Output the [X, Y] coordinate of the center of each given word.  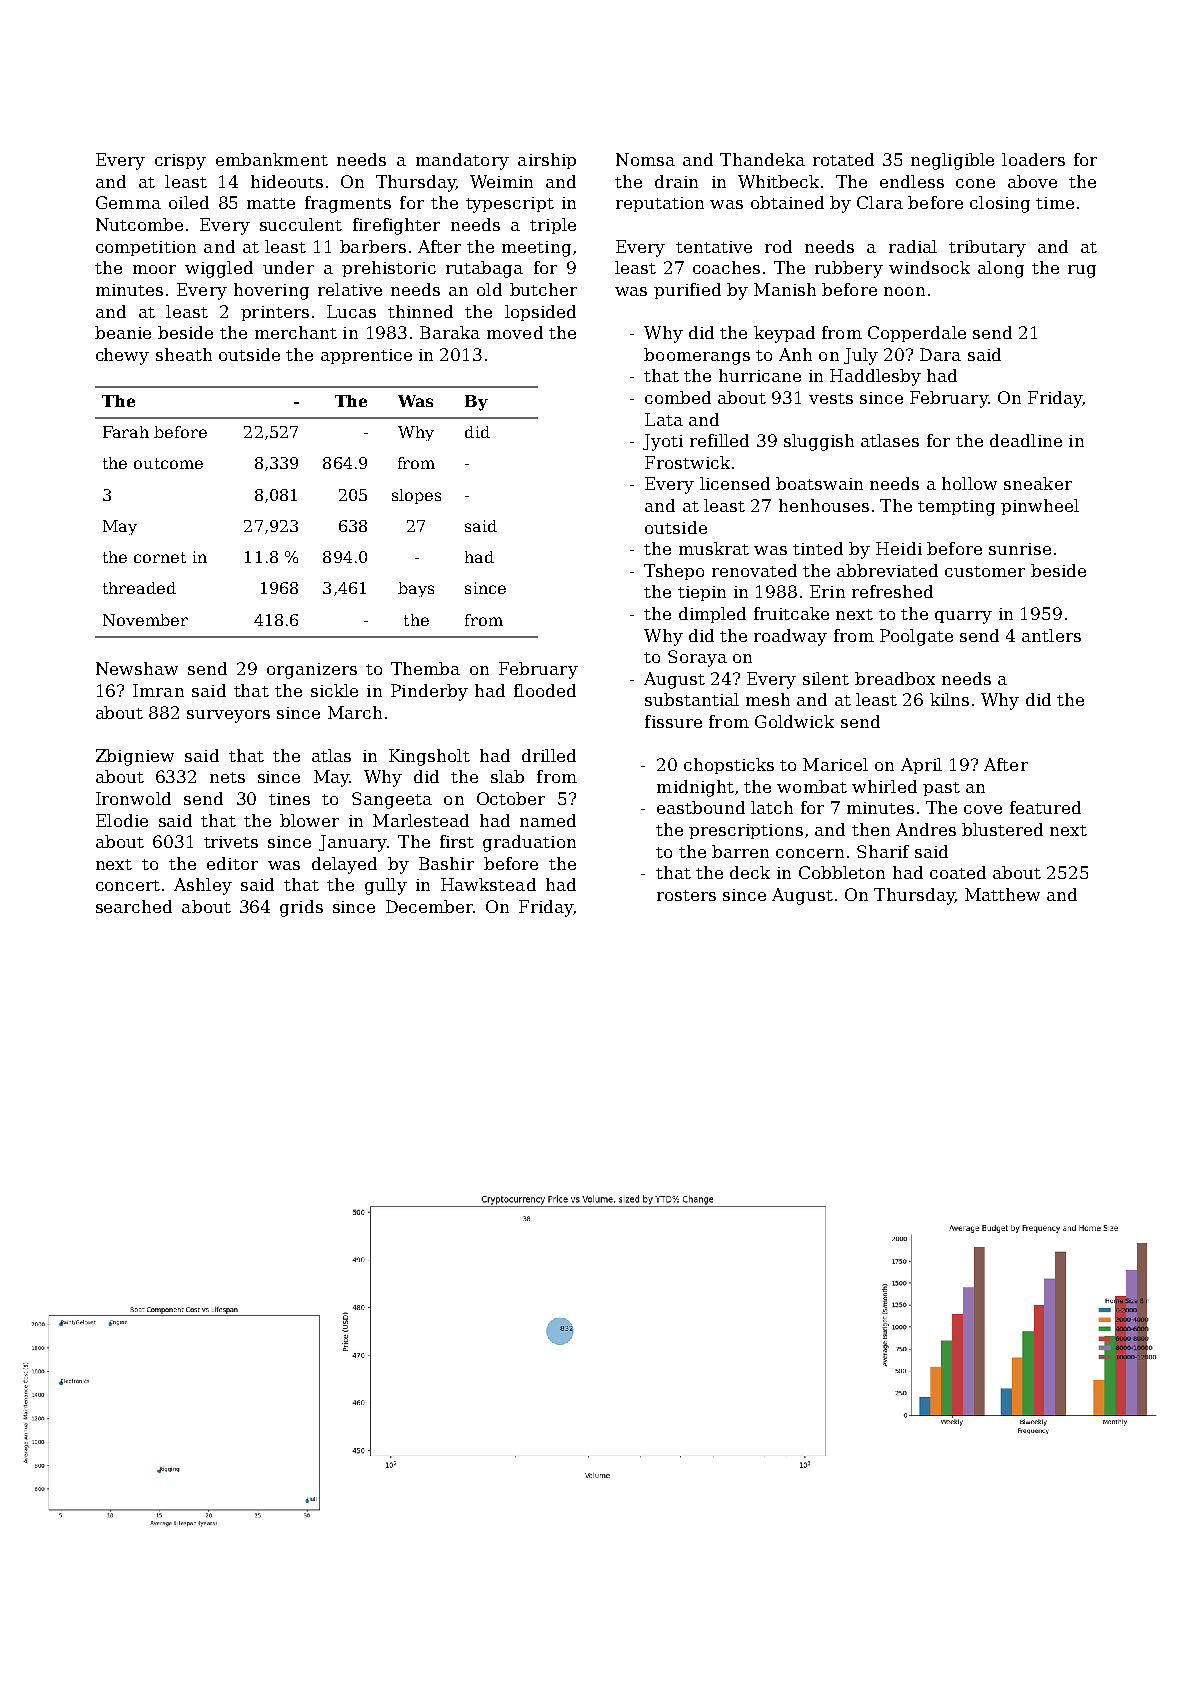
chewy [122, 356]
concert [128, 885]
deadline [1026, 440]
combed [678, 397]
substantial [692, 699]
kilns [949, 699]
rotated [843, 159]
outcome [168, 463]
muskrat [714, 548]
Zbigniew [135, 757]
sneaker [1038, 483]
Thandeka [762, 159]
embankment [272, 159]
